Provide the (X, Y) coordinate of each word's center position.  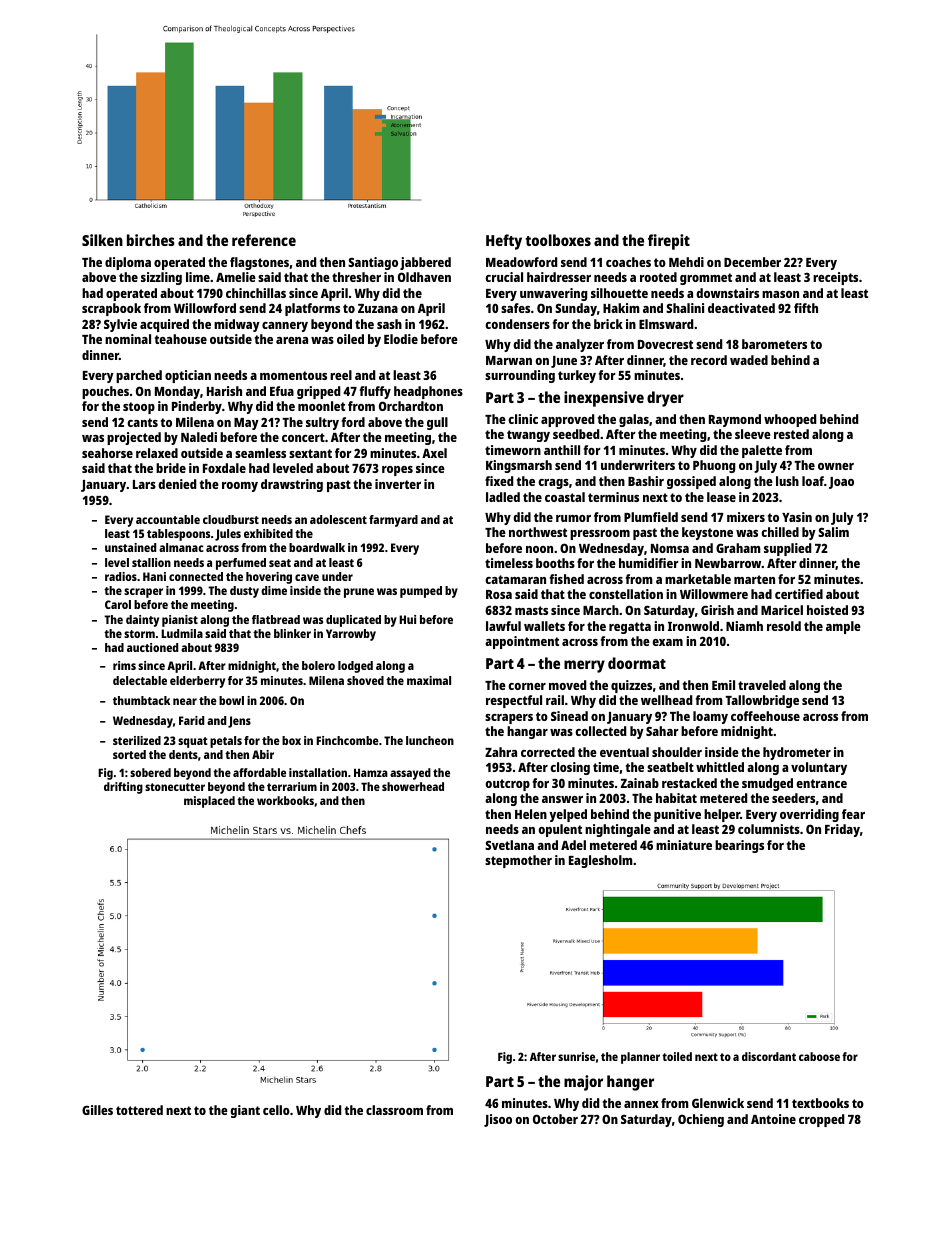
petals (226, 742)
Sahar (662, 731)
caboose (819, 1056)
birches (151, 240)
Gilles (97, 1110)
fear (853, 814)
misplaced (209, 802)
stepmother (518, 861)
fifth (806, 308)
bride (171, 468)
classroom (394, 1110)
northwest (538, 532)
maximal (429, 680)
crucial (504, 277)
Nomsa (670, 548)
